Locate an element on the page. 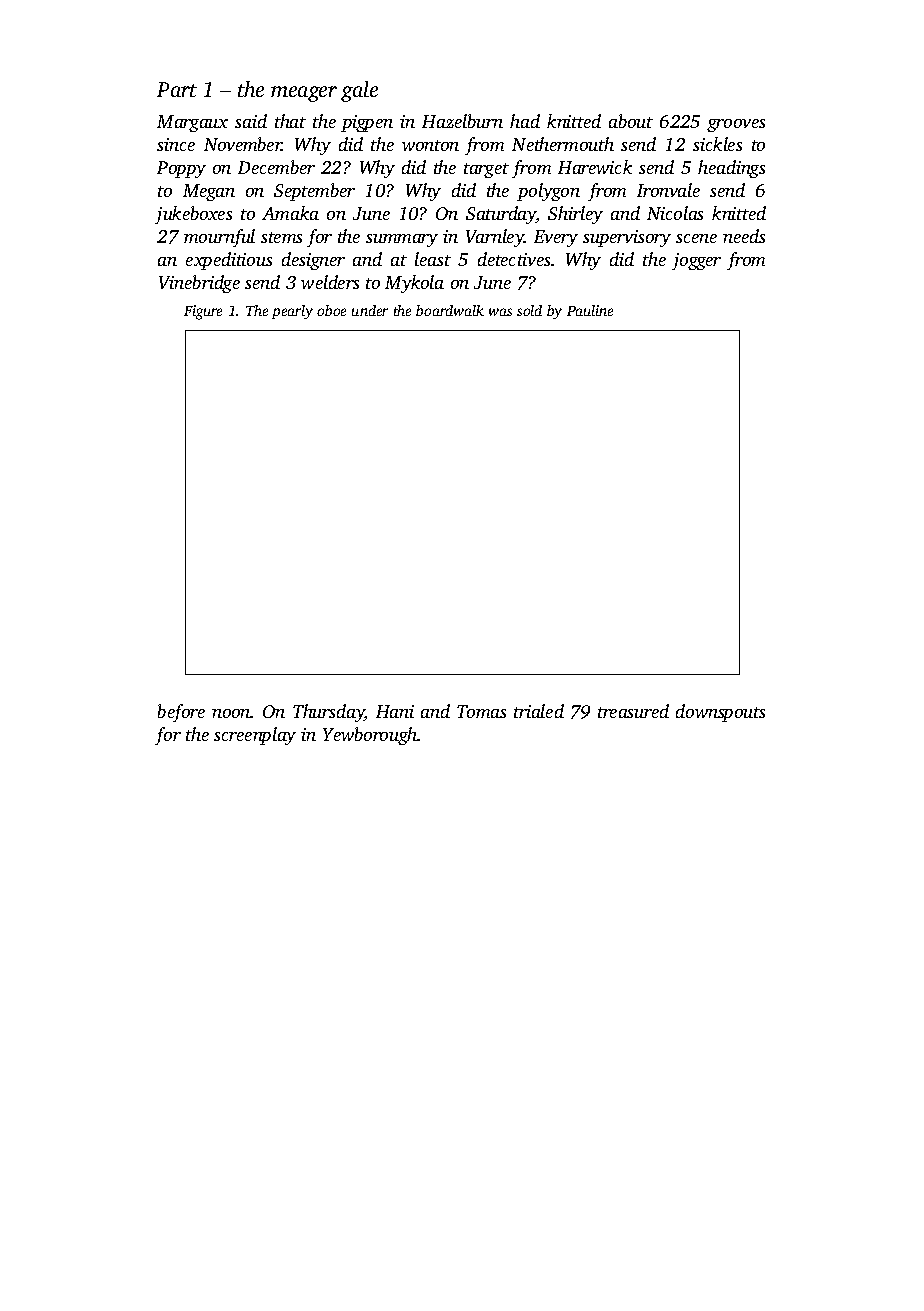 Image resolution: width=924 pixels, height=1311 pixels. sold is located at coordinates (529, 310).
